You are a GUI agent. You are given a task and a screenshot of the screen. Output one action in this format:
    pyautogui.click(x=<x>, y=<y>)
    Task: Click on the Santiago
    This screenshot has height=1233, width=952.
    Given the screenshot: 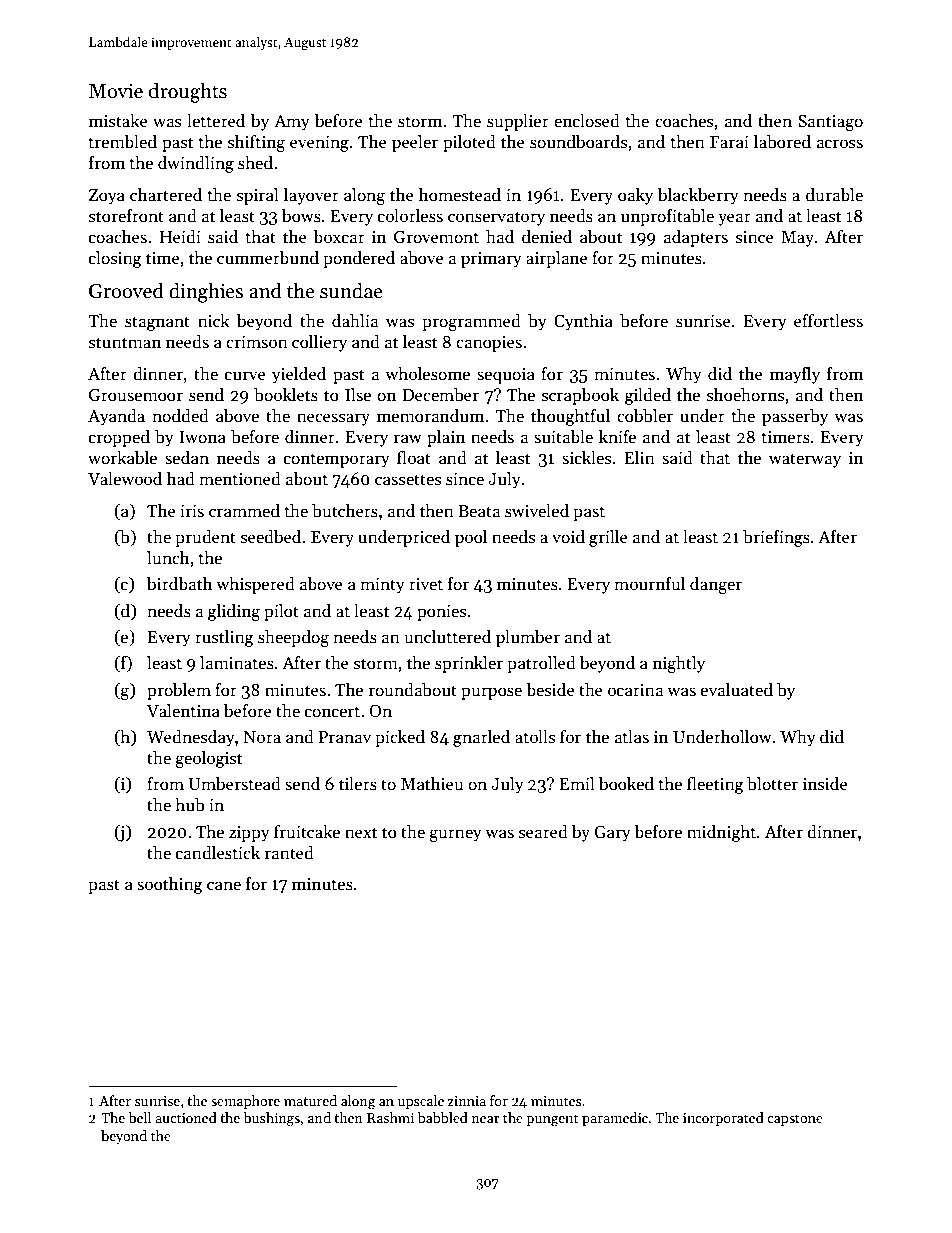 What is the action you would take?
    pyautogui.click(x=830, y=122)
